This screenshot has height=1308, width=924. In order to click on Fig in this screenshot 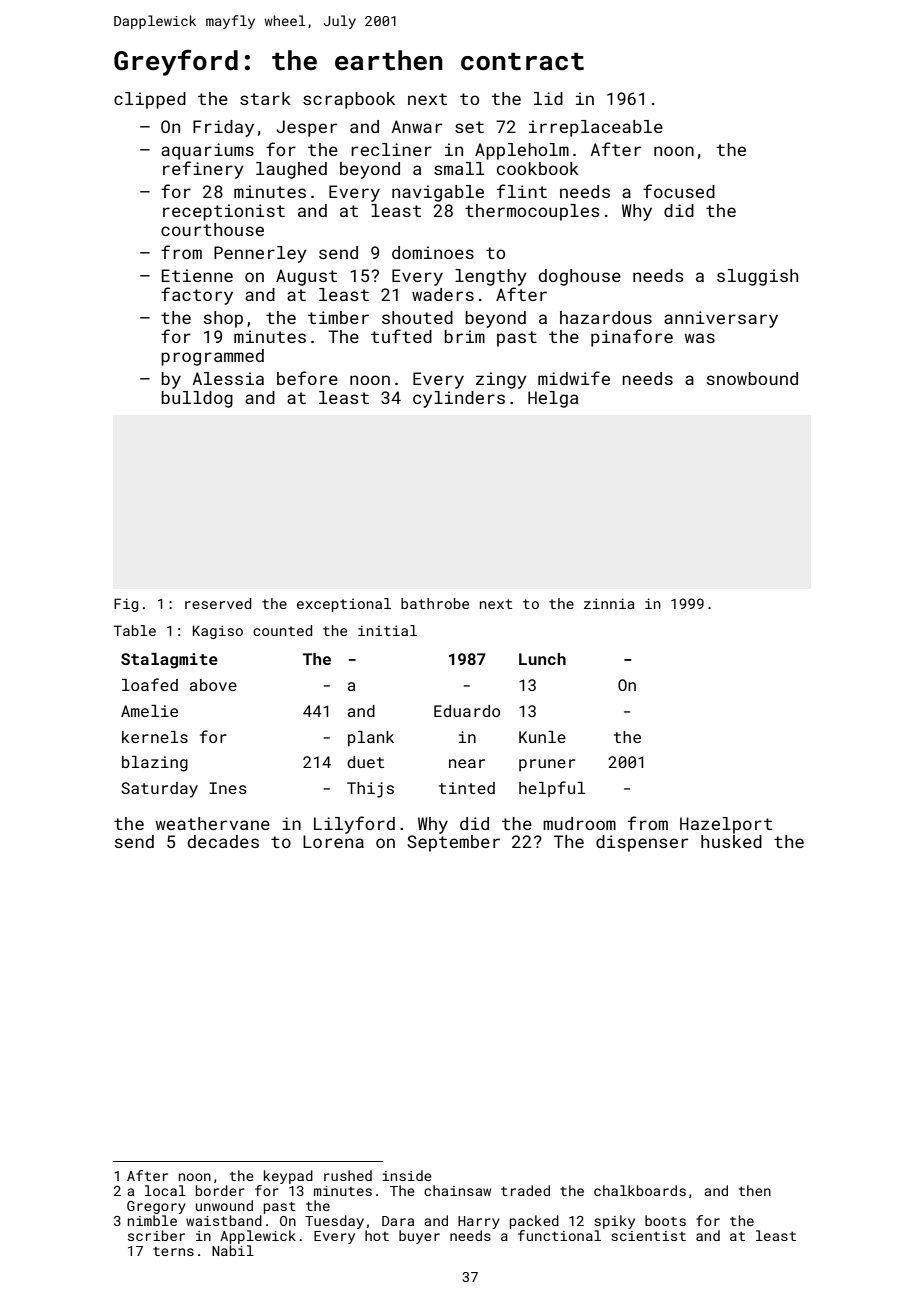, I will do `click(126, 605)`.
